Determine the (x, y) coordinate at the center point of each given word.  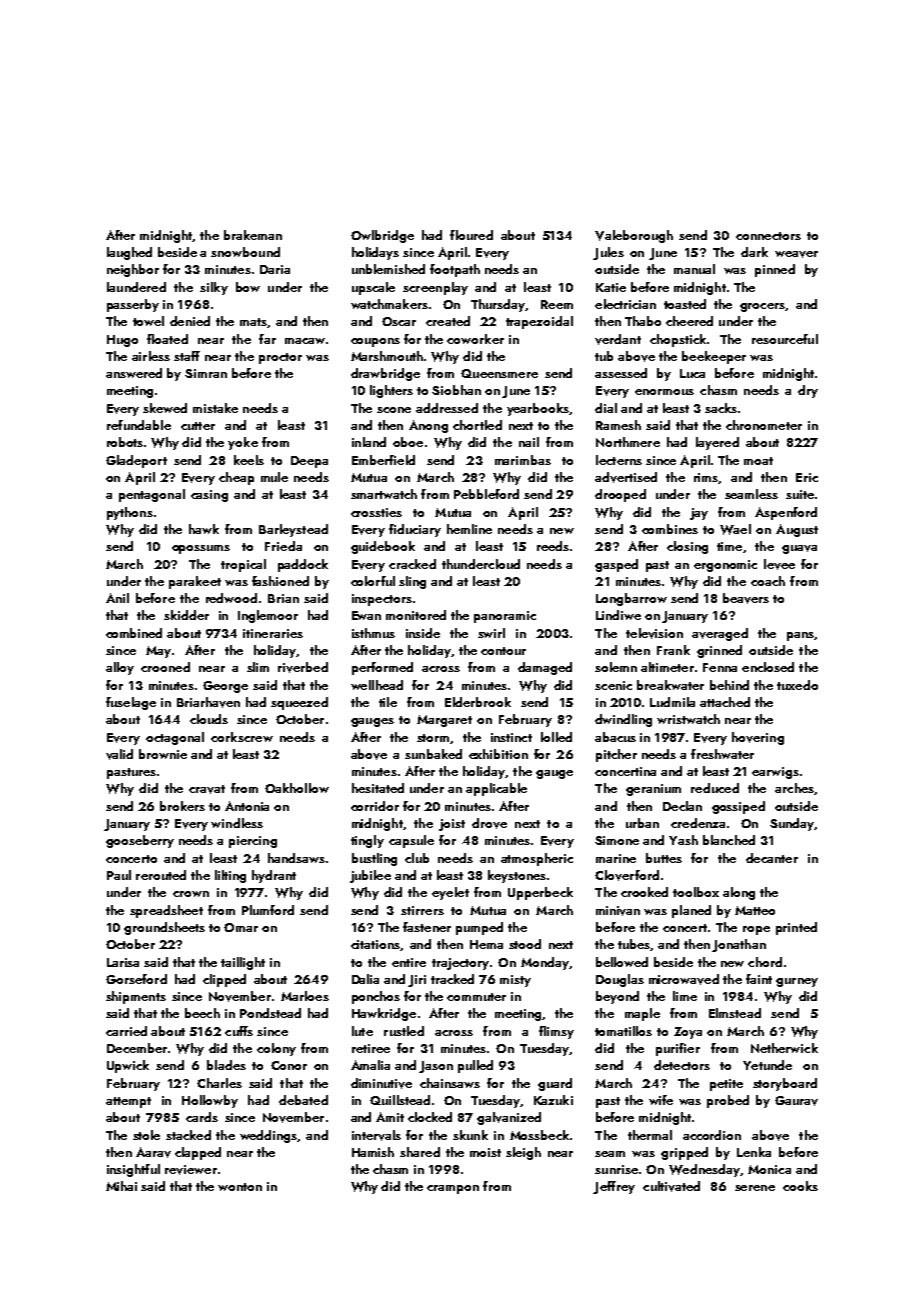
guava (799, 549)
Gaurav (796, 1101)
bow (248, 287)
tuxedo (797, 685)
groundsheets (164, 928)
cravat (207, 789)
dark (754, 252)
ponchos (376, 997)
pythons (130, 513)
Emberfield (383, 460)
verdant (618, 339)
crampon (453, 1189)
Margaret (444, 721)
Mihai (121, 1186)
